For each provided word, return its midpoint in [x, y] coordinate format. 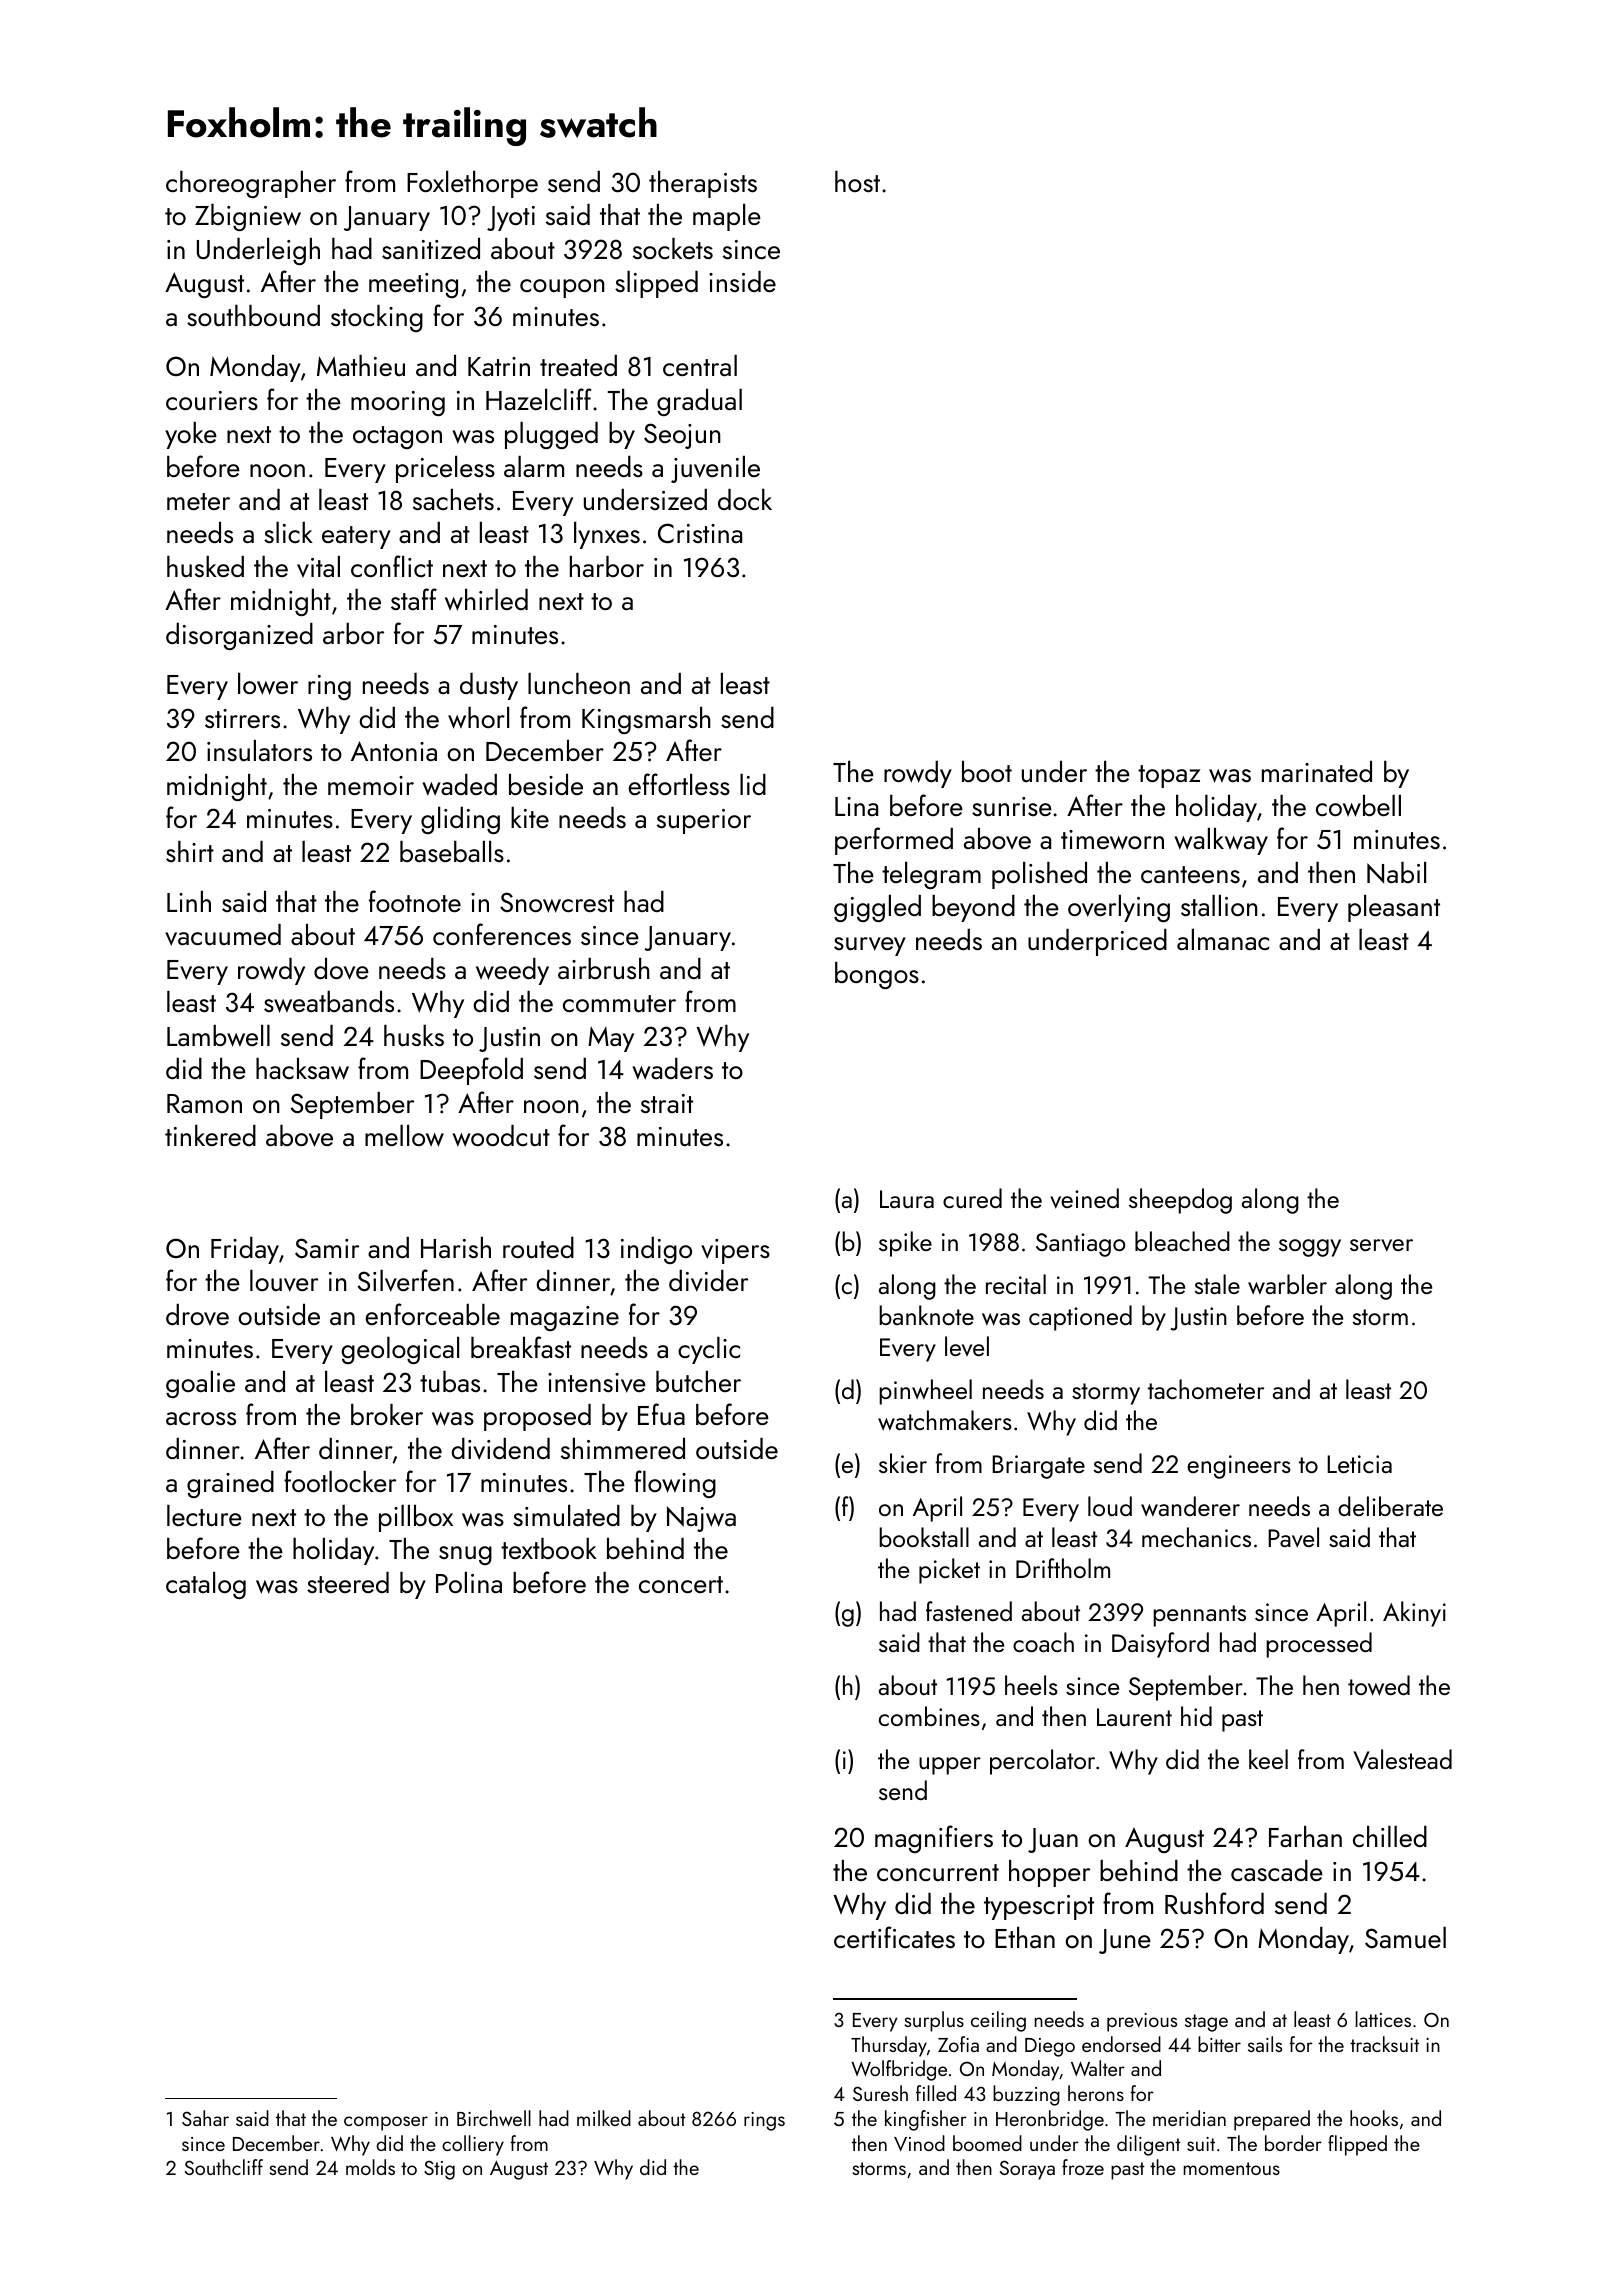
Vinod [919, 2143]
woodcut [501, 1136]
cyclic [709, 1350]
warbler [1287, 1284]
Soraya [1027, 2170]
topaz [1169, 776]
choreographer [251, 184]
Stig [439, 2170]
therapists [703, 184]
